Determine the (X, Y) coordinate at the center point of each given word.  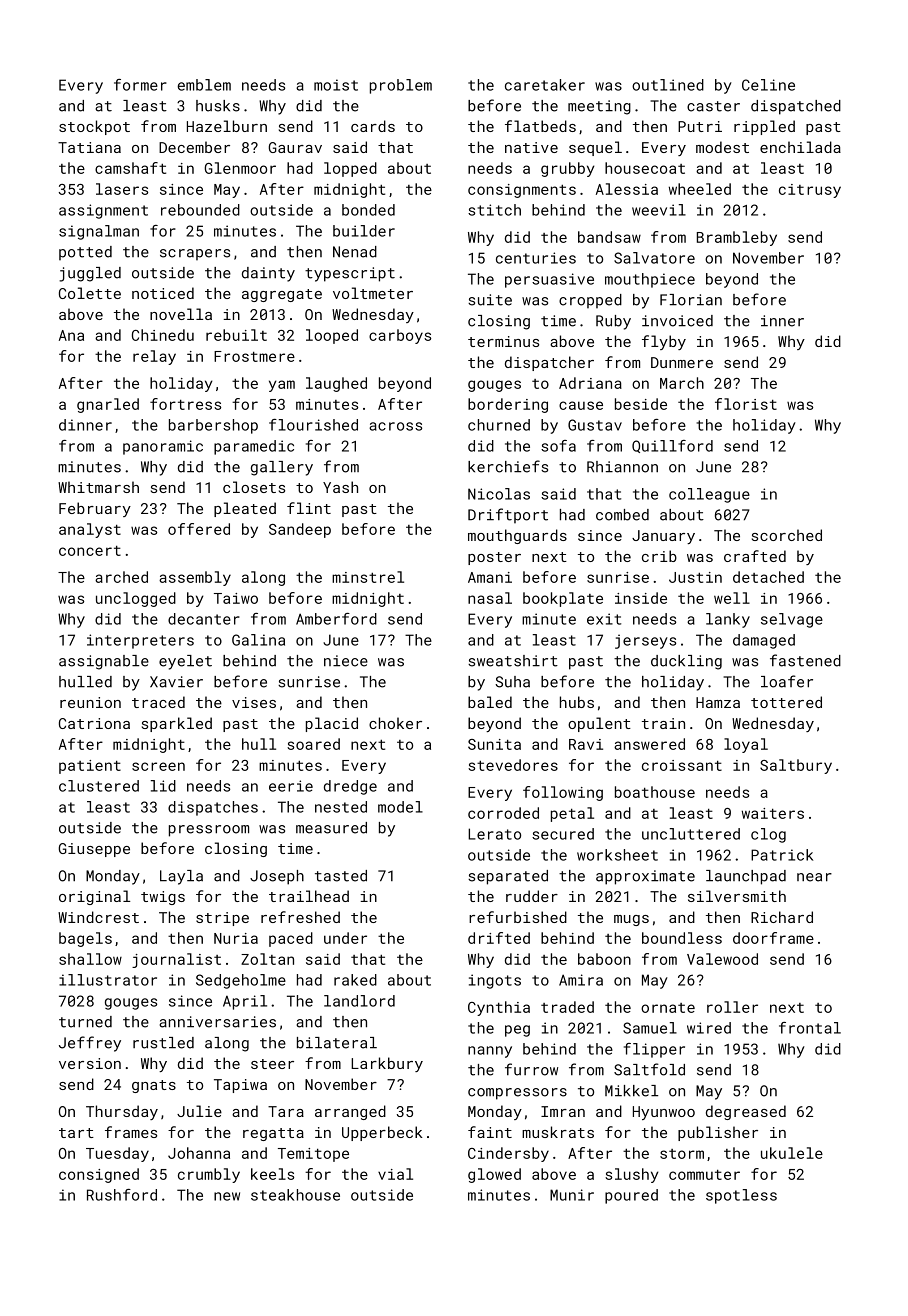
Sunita (494, 744)
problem (401, 86)
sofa (558, 446)
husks (218, 106)
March (682, 383)
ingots (495, 981)
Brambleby (737, 238)
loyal (746, 745)
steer (272, 1064)
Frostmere (254, 356)
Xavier (176, 682)
